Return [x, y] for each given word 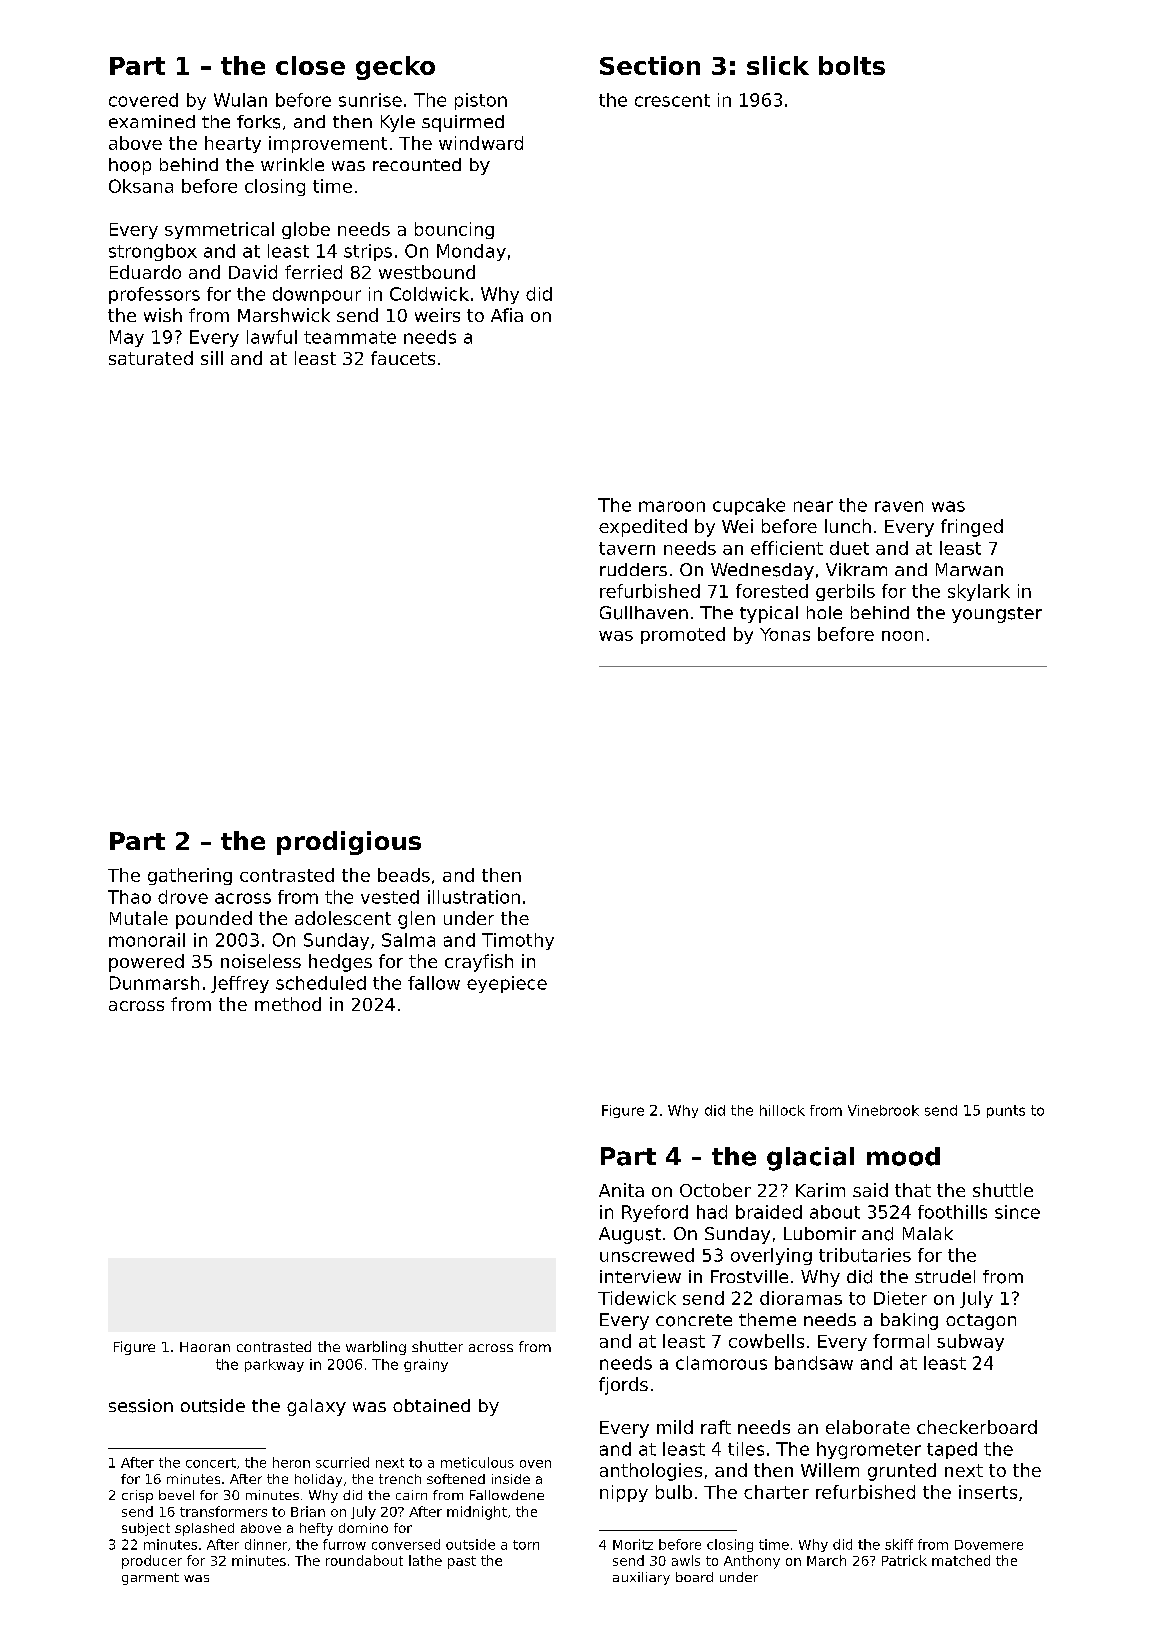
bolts [852, 65]
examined [152, 121]
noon [902, 636]
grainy [426, 1365]
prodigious [349, 843]
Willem [830, 1470]
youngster [997, 615]
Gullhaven [644, 613]
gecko [395, 68]
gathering [190, 876]
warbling [376, 1348]
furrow [344, 1544]
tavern [627, 548]
